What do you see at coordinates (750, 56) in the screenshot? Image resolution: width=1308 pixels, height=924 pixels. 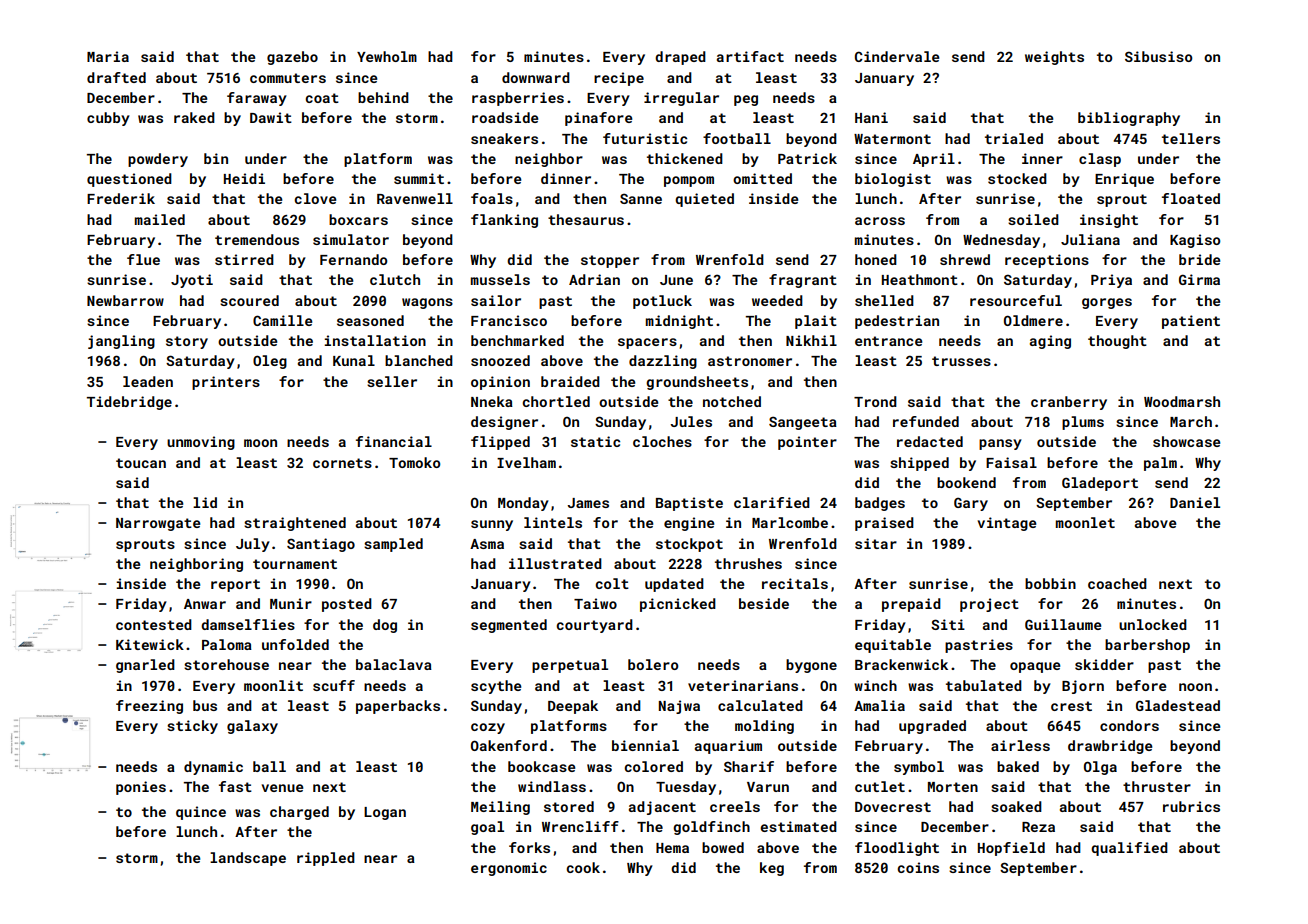 I see `artifact` at bounding box center [750, 56].
